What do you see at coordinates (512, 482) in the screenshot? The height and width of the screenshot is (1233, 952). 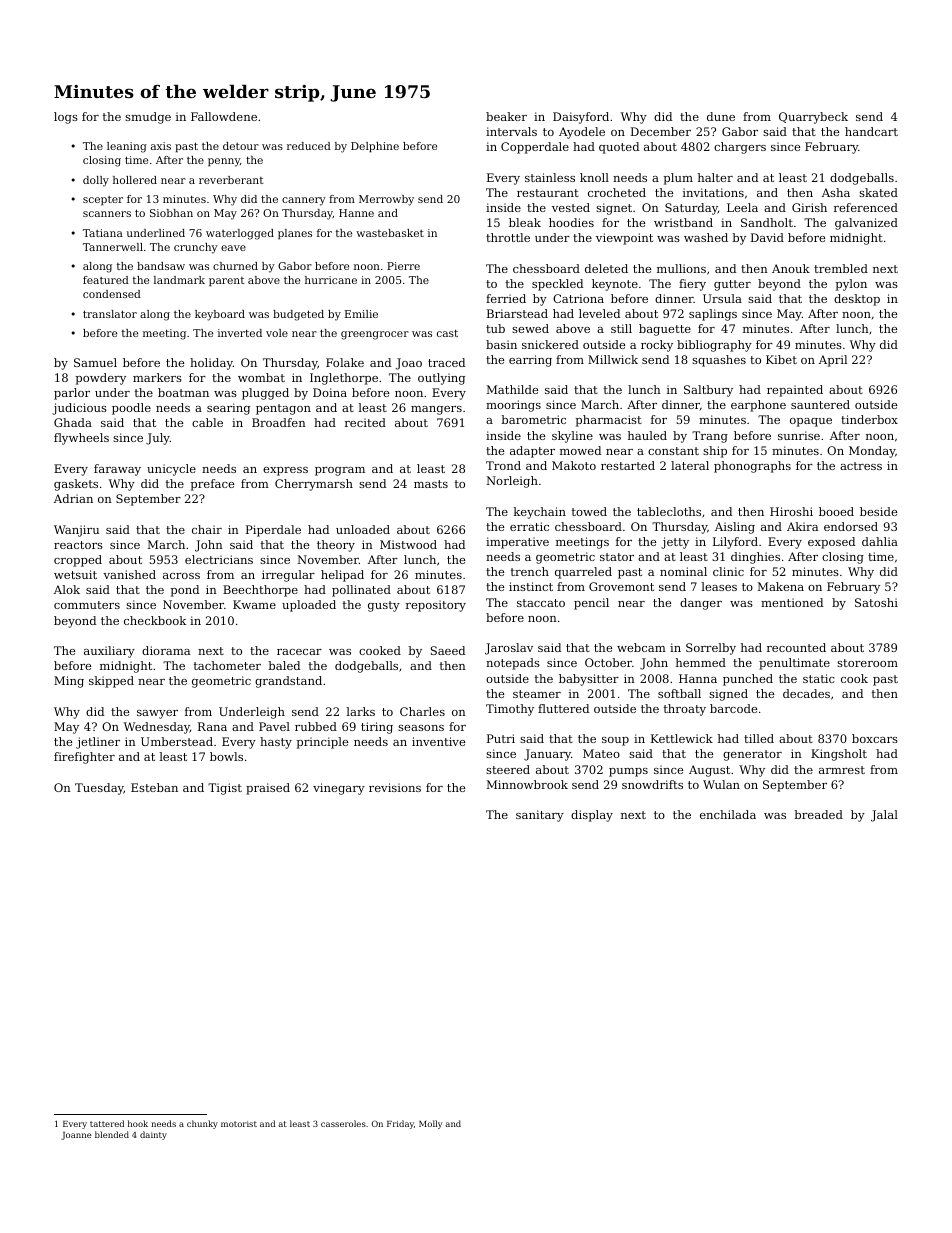 I see `Norleigh` at bounding box center [512, 482].
